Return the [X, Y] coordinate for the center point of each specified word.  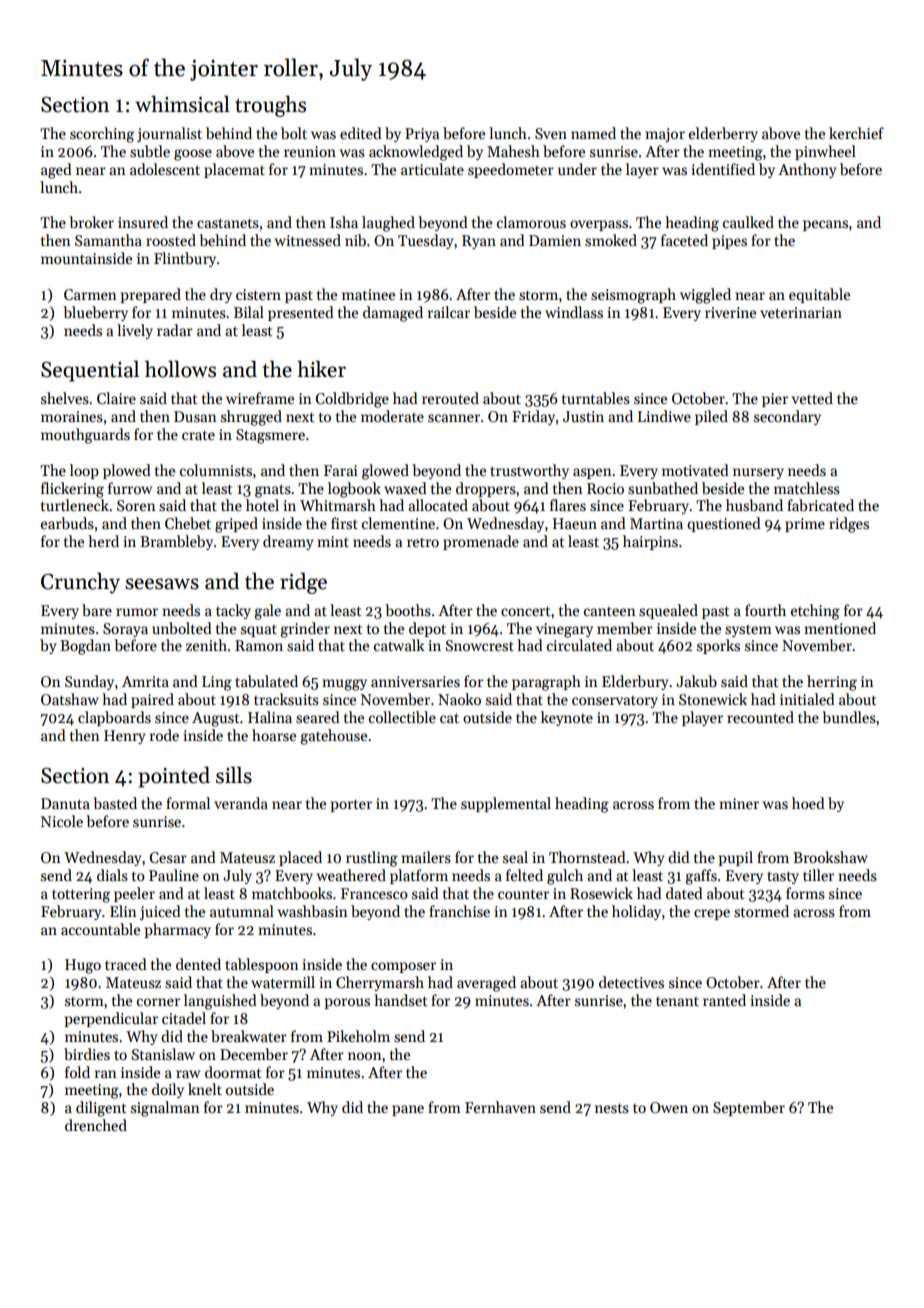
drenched [96, 1125]
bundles [849, 717]
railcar [449, 312]
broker [91, 222]
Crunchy [80, 583]
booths [408, 610]
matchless [807, 488]
